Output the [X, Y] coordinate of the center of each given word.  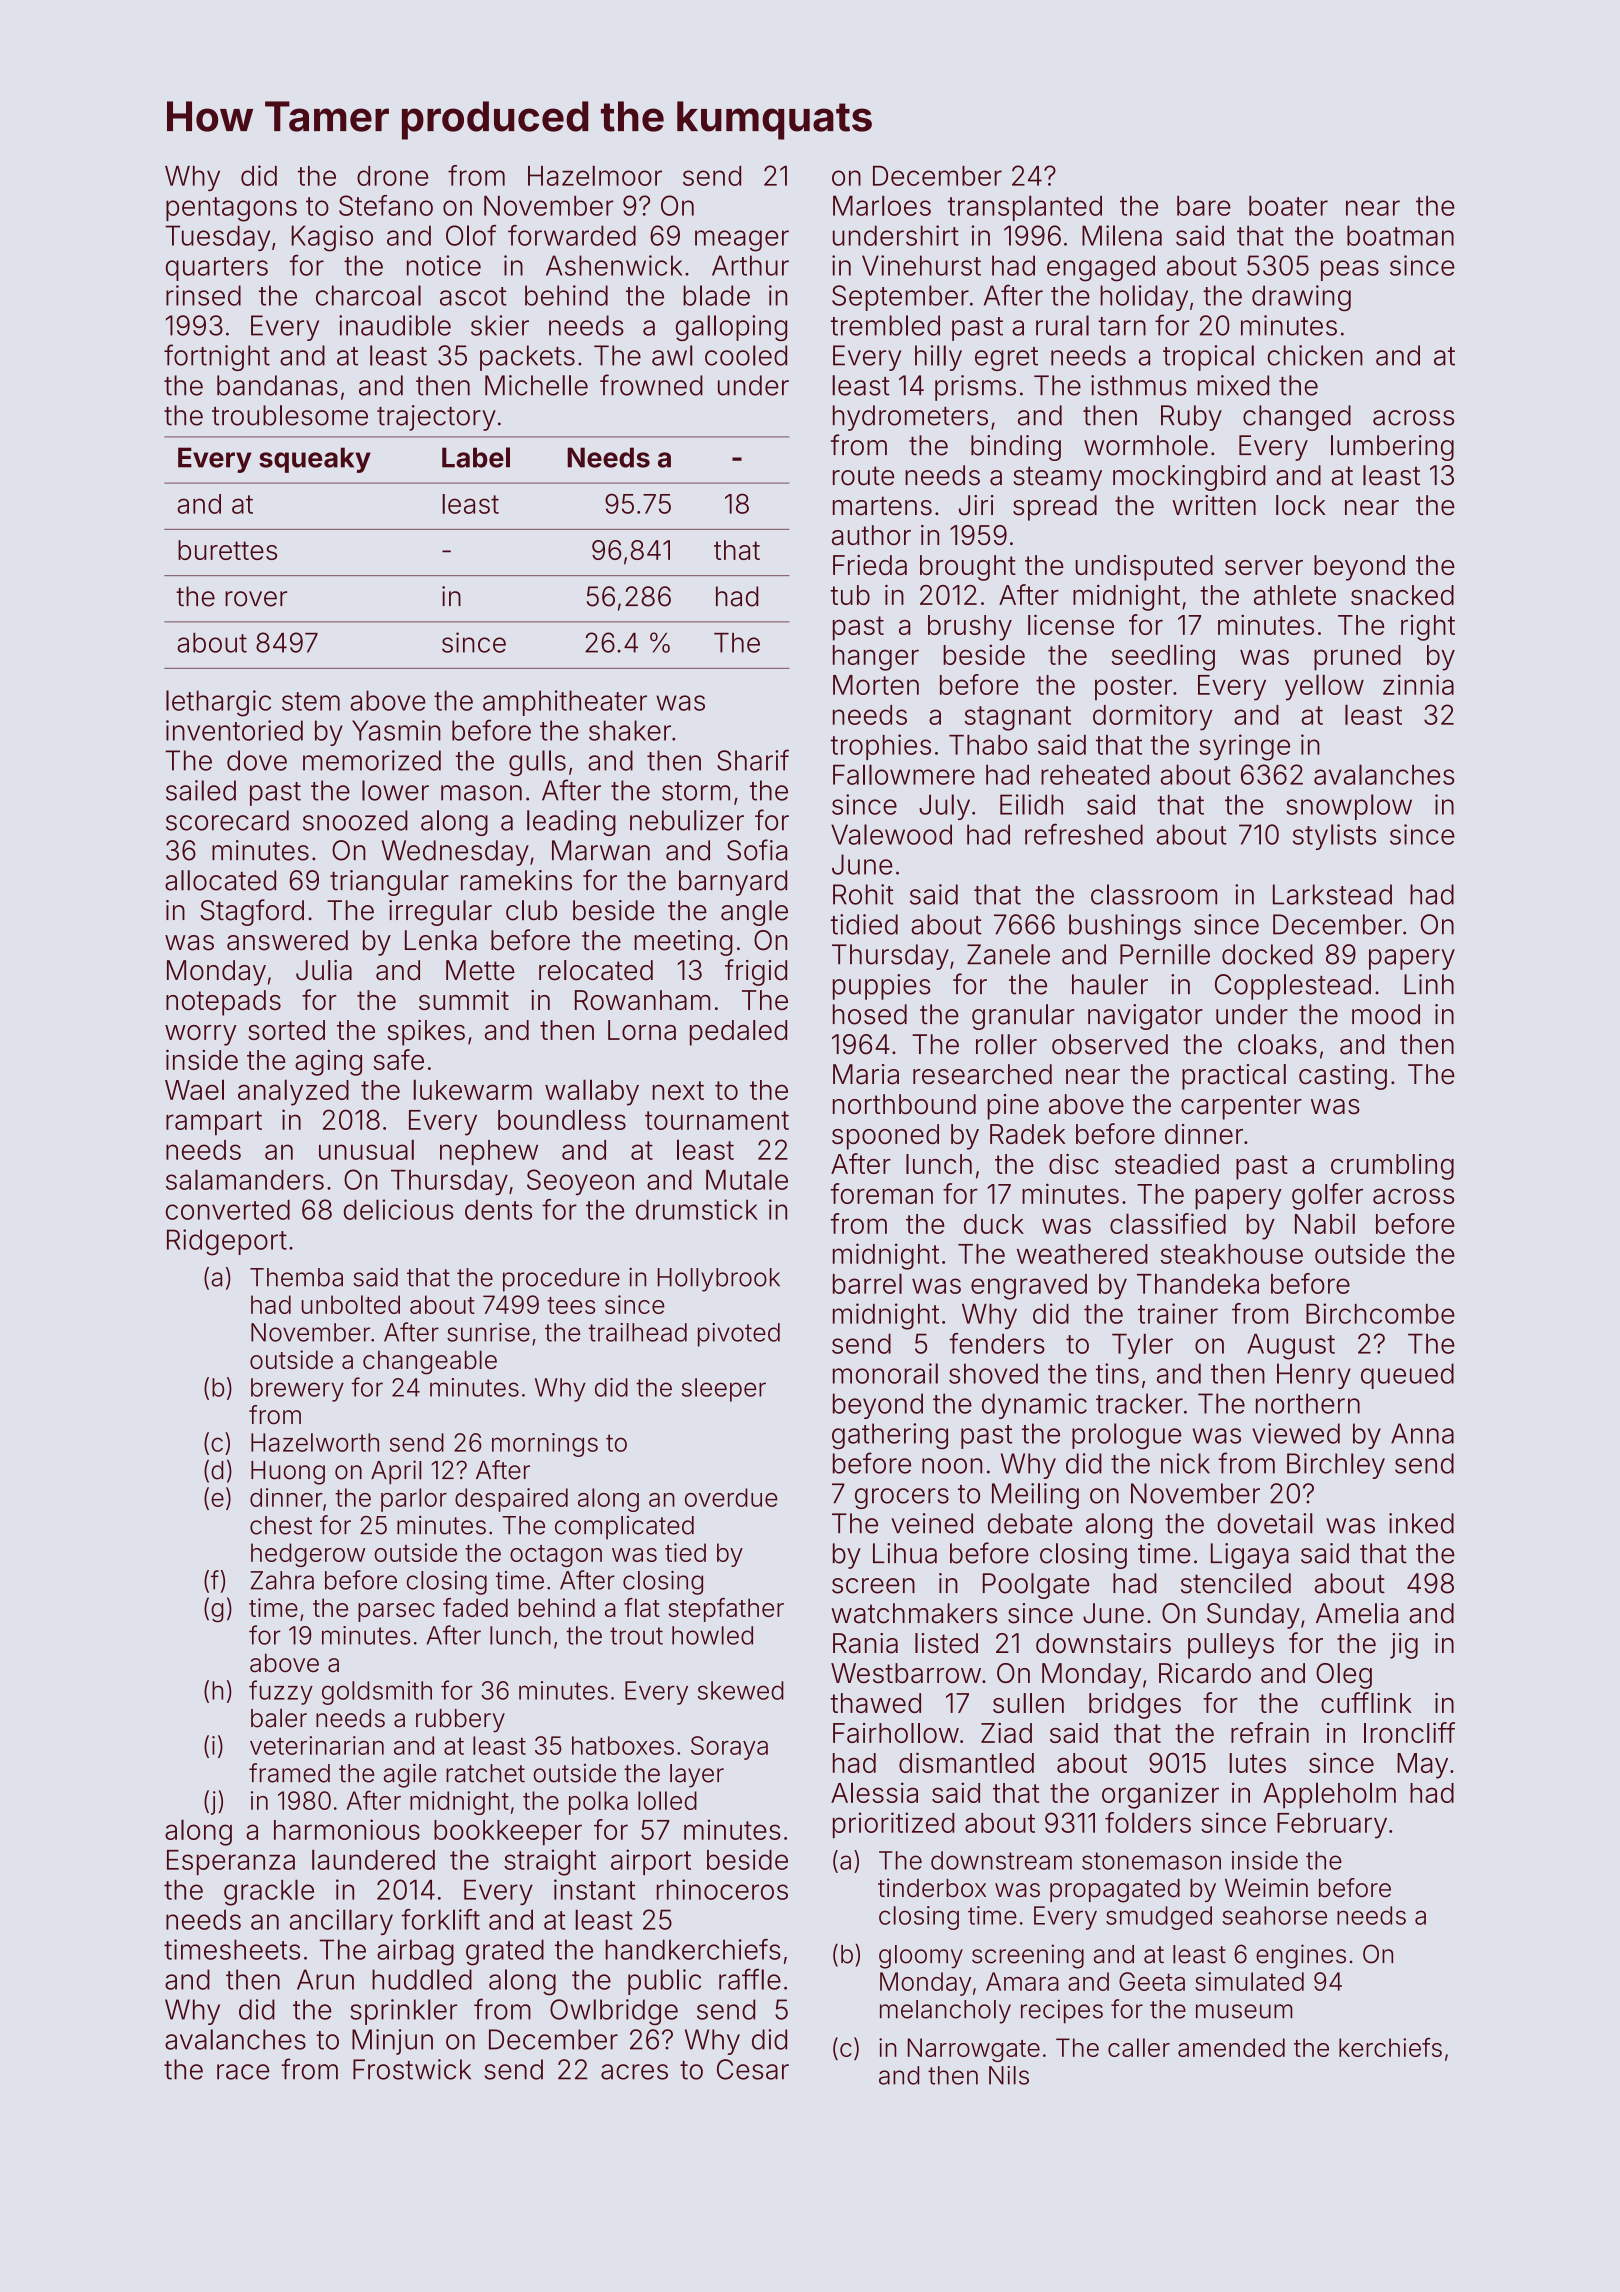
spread [1055, 508]
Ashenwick [614, 265]
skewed [741, 1690]
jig [1404, 1646]
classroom [1154, 894]
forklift [441, 1919]
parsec [396, 1612]
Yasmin [396, 730]
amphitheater [565, 703]
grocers [902, 1498]
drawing [1301, 298]
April [396, 1472]
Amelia [1357, 1613]
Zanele [1008, 954]
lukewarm [472, 1089]
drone [392, 176]
